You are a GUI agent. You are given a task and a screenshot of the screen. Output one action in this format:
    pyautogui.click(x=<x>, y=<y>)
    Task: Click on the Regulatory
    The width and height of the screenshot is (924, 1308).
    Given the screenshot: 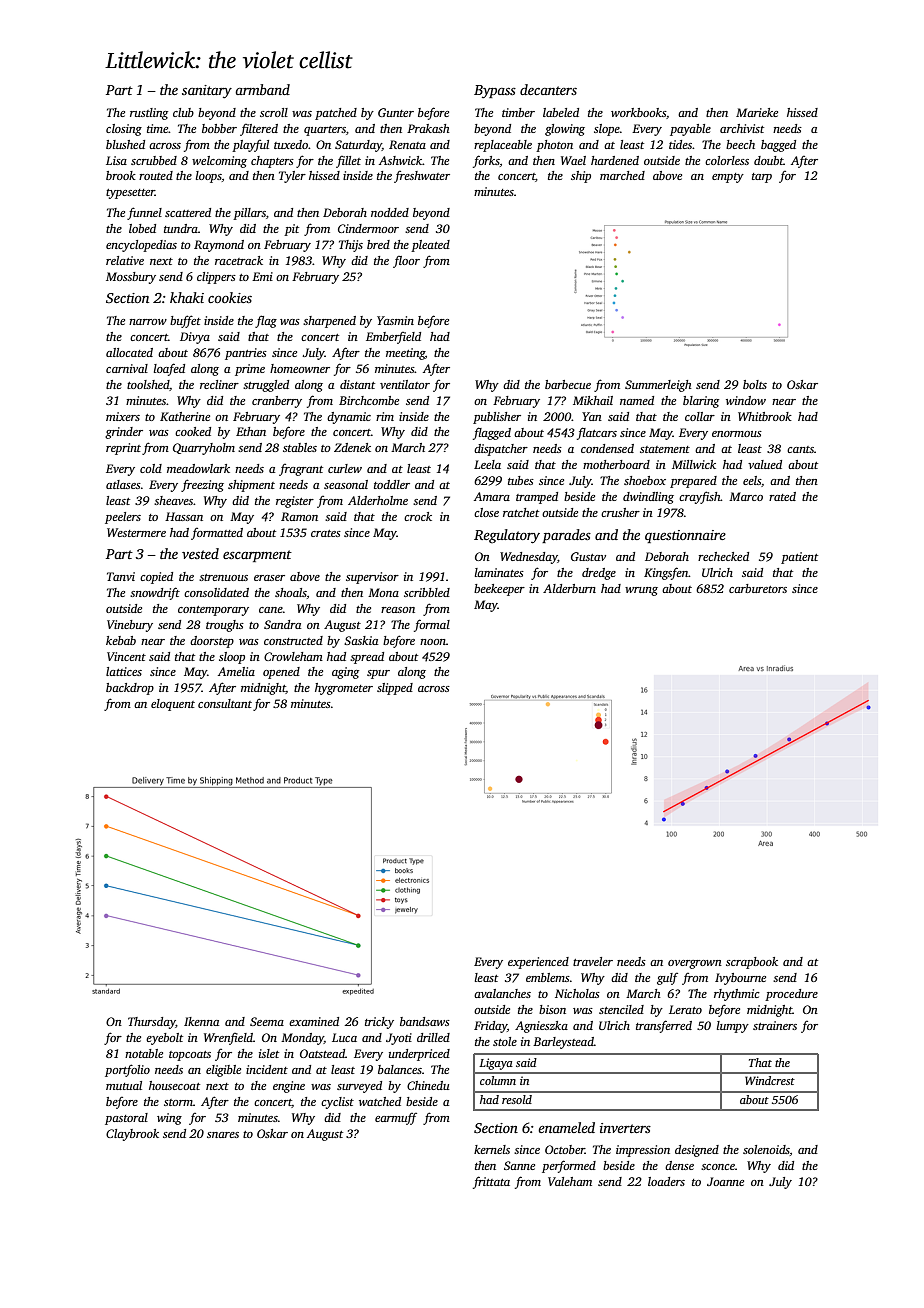 What is the action you would take?
    pyautogui.click(x=507, y=536)
